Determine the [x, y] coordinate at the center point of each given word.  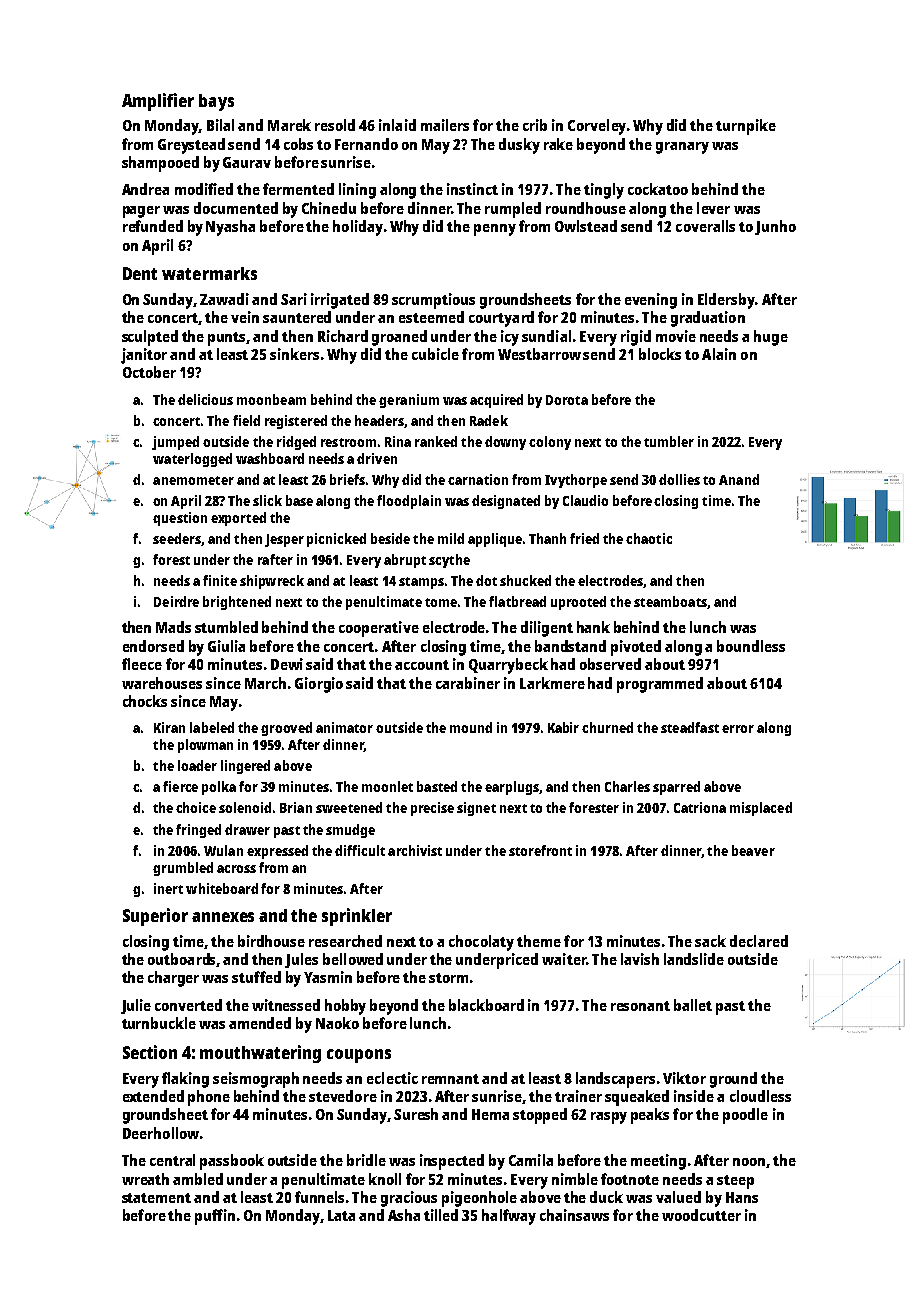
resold [335, 125]
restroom [348, 442]
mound [471, 727]
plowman [205, 746]
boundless [751, 646]
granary [682, 148]
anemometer [193, 480]
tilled [441, 1215]
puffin [215, 1217]
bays [216, 102]
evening [651, 301]
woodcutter [701, 1215]
